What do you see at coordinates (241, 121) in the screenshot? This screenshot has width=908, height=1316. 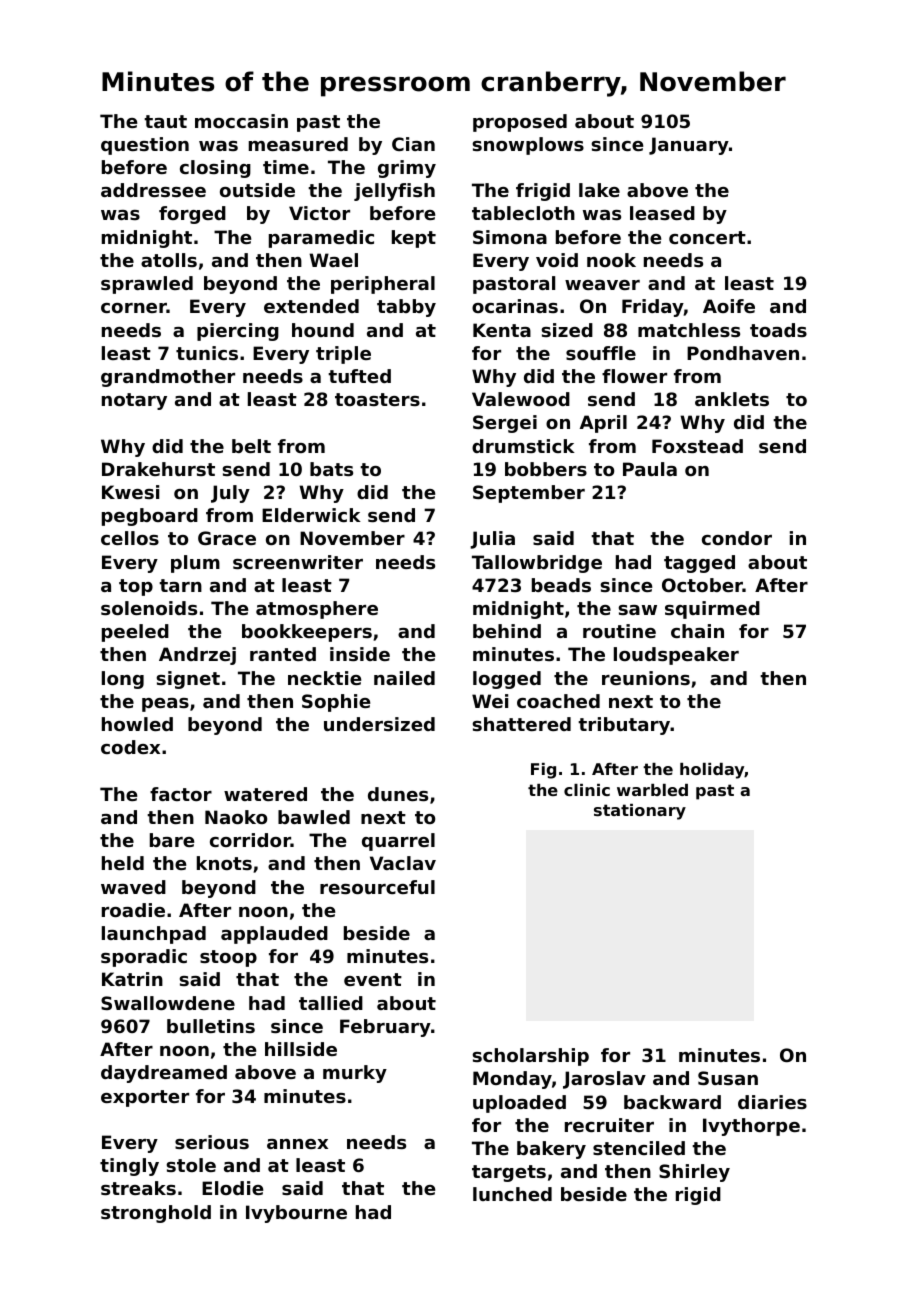 I see `moccasin` at bounding box center [241, 121].
